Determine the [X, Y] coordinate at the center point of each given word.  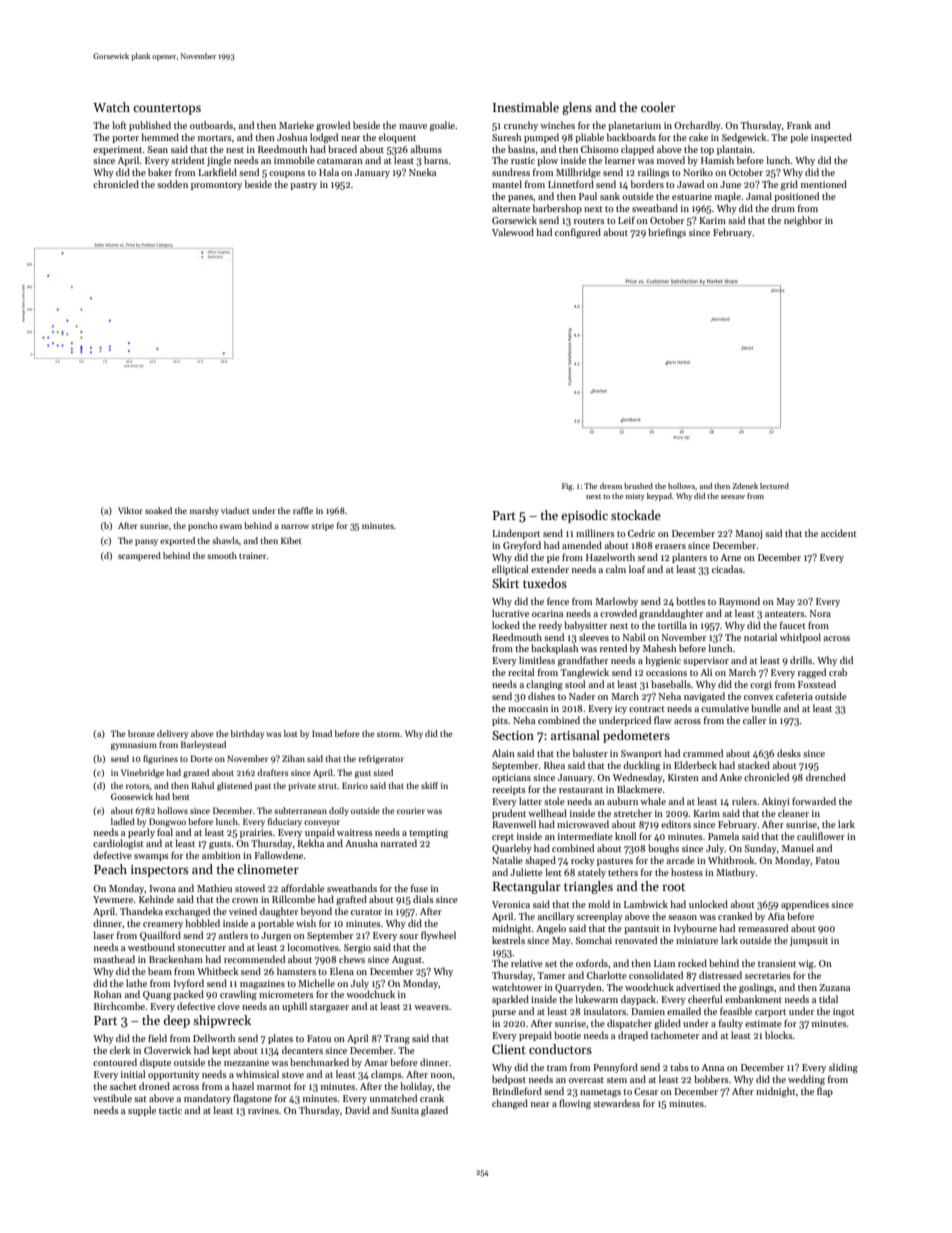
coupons [287, 174]
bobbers [711, 1079]
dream [611, 486]
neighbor [803, 221]
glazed [434, 1111]
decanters [302, 1050]
